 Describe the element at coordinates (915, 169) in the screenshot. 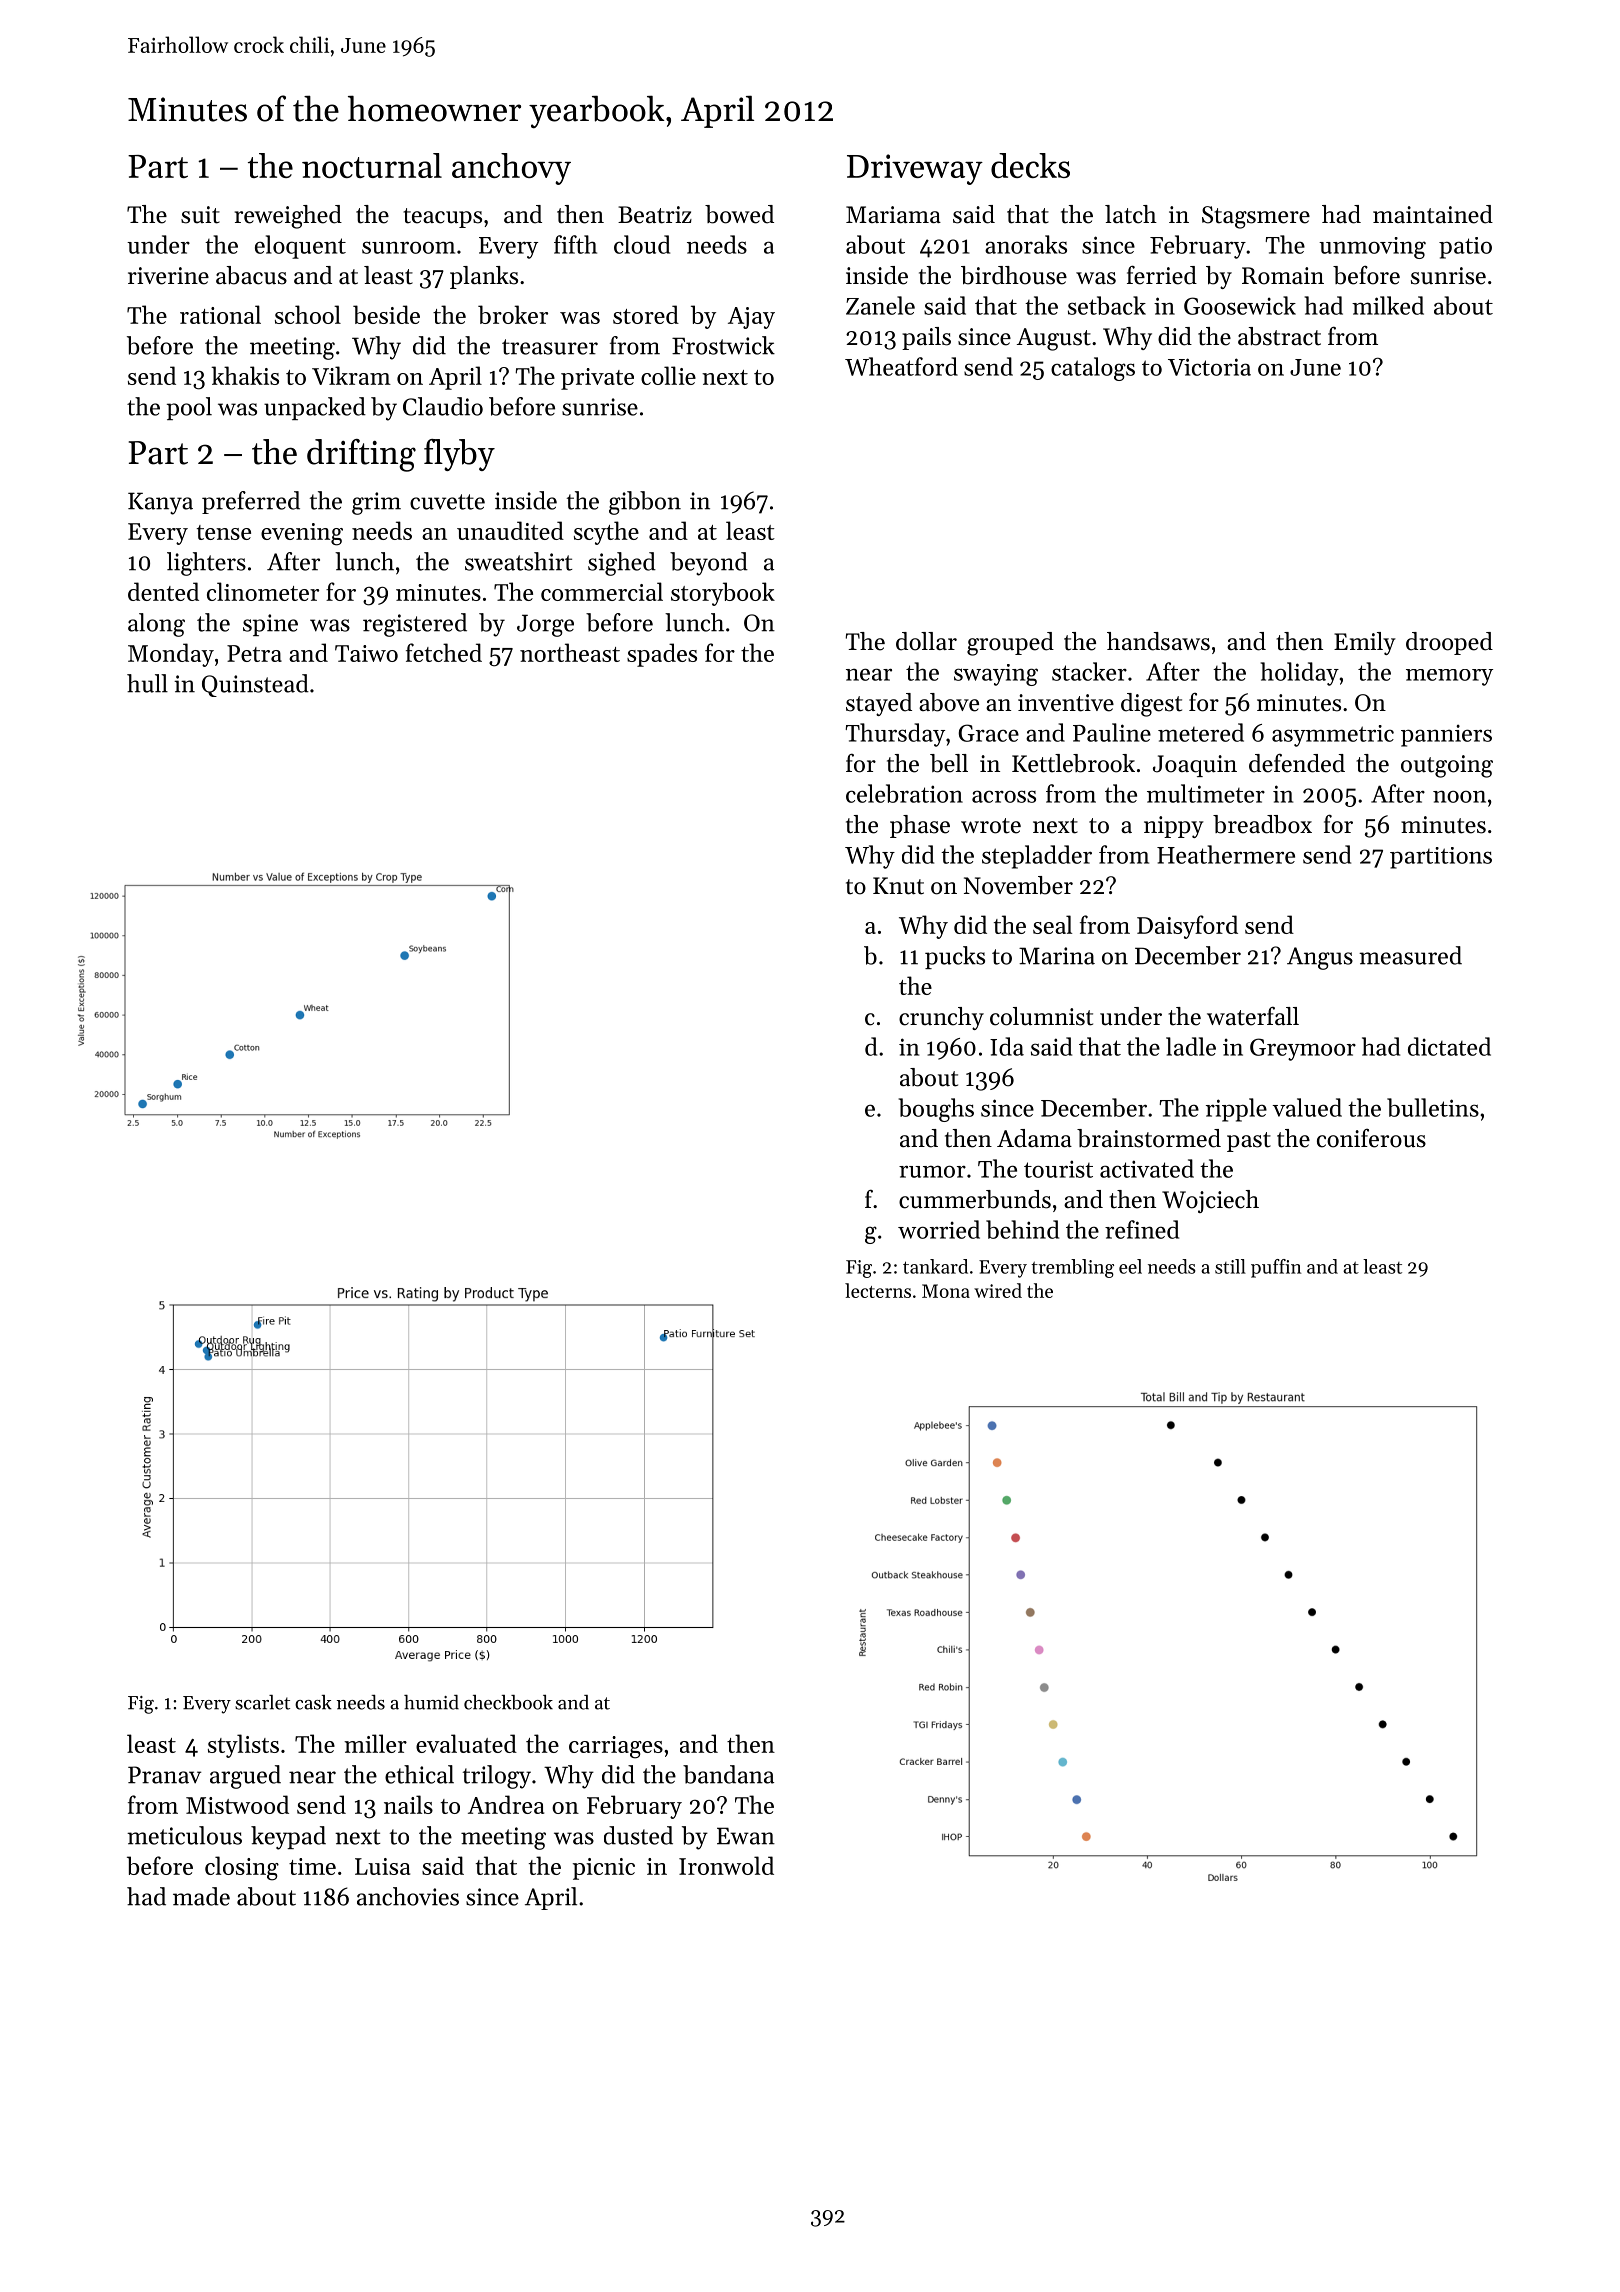

I see `Driveway` at that location.
